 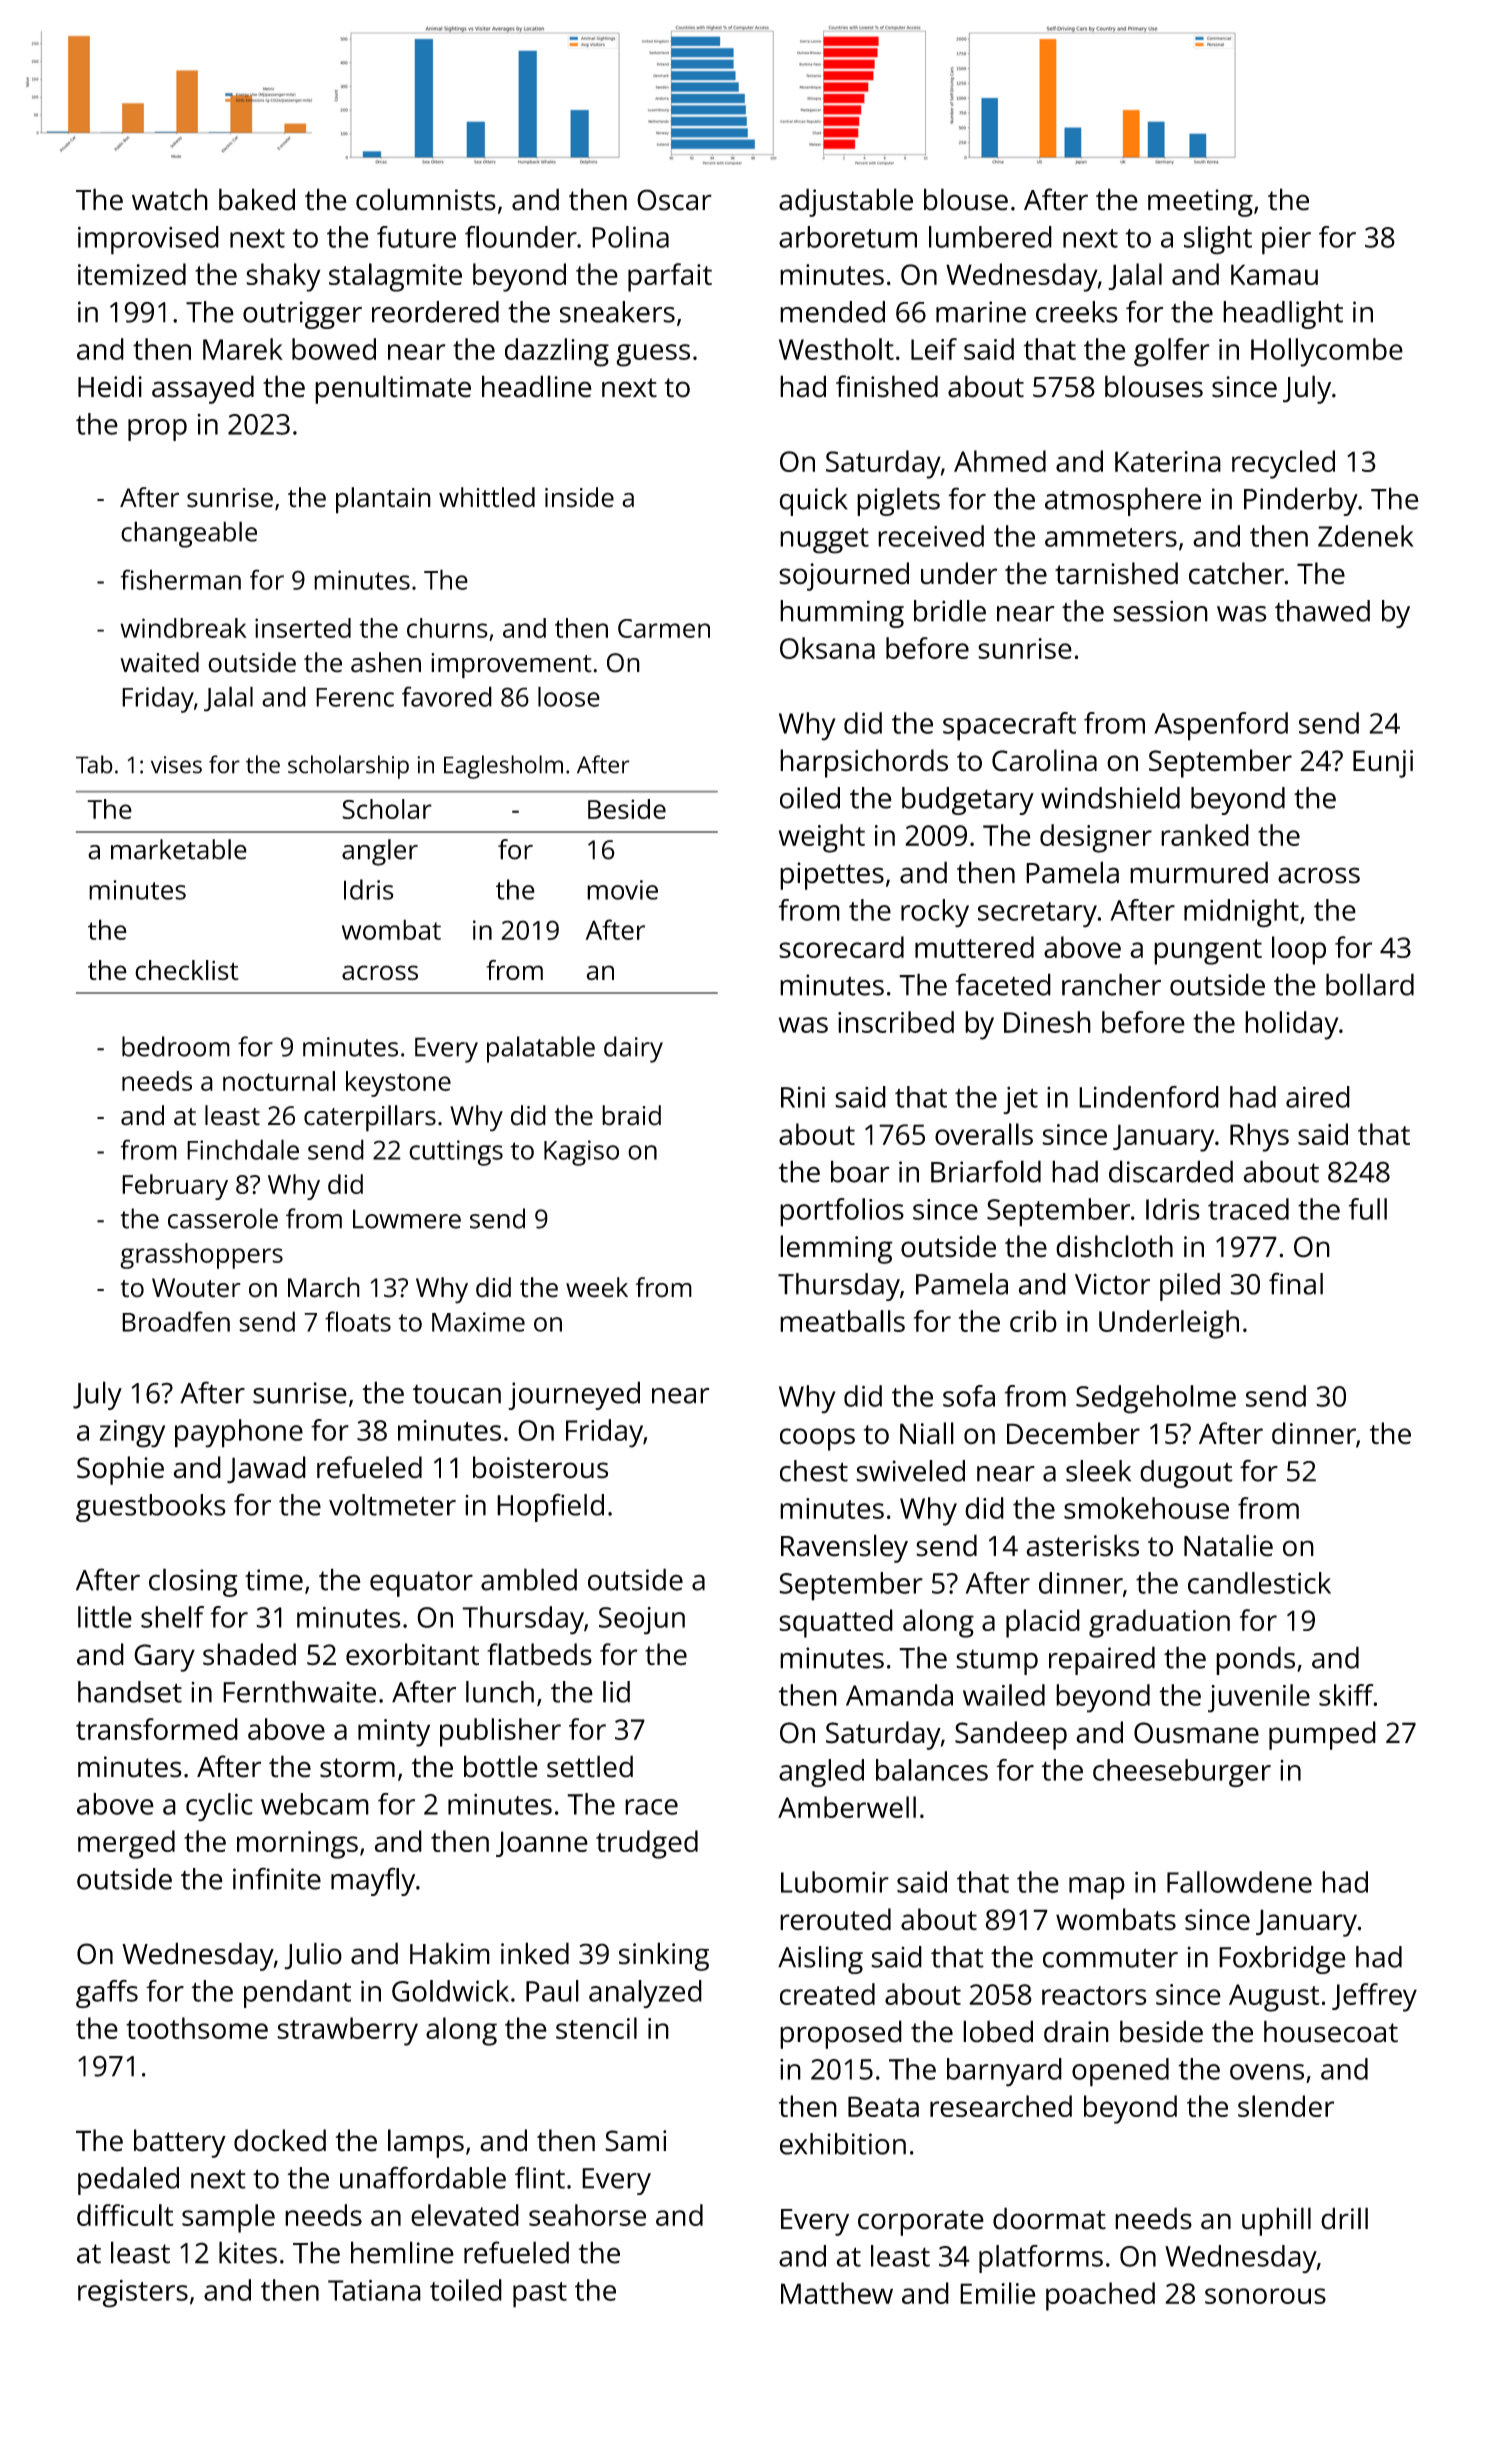 What do you see at coordinates (848, 237) in the screenshot?
I see `arboretum` at bounding box center [848, 237].
